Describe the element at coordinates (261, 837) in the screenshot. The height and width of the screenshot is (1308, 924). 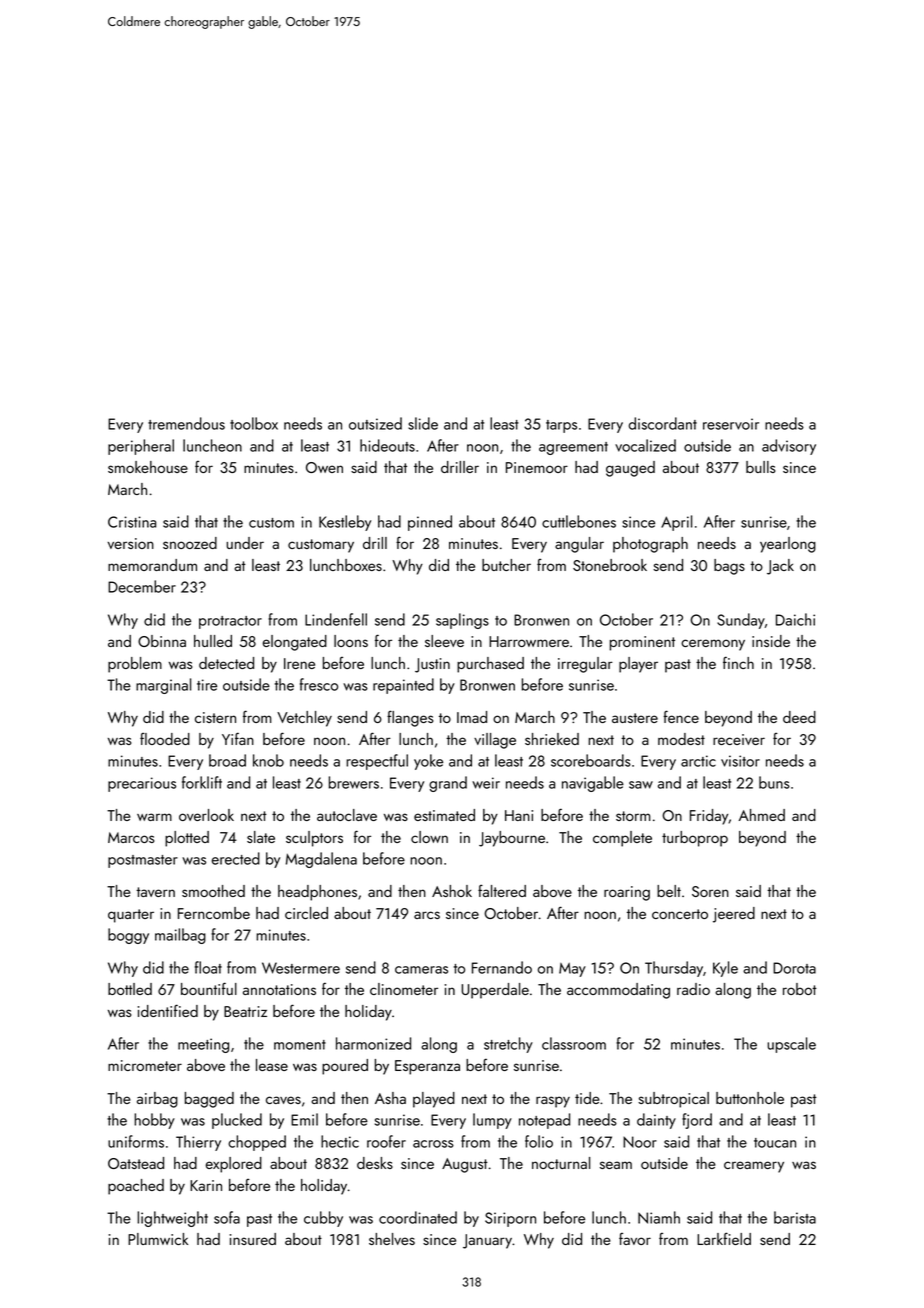
I see `slate` at that location.
